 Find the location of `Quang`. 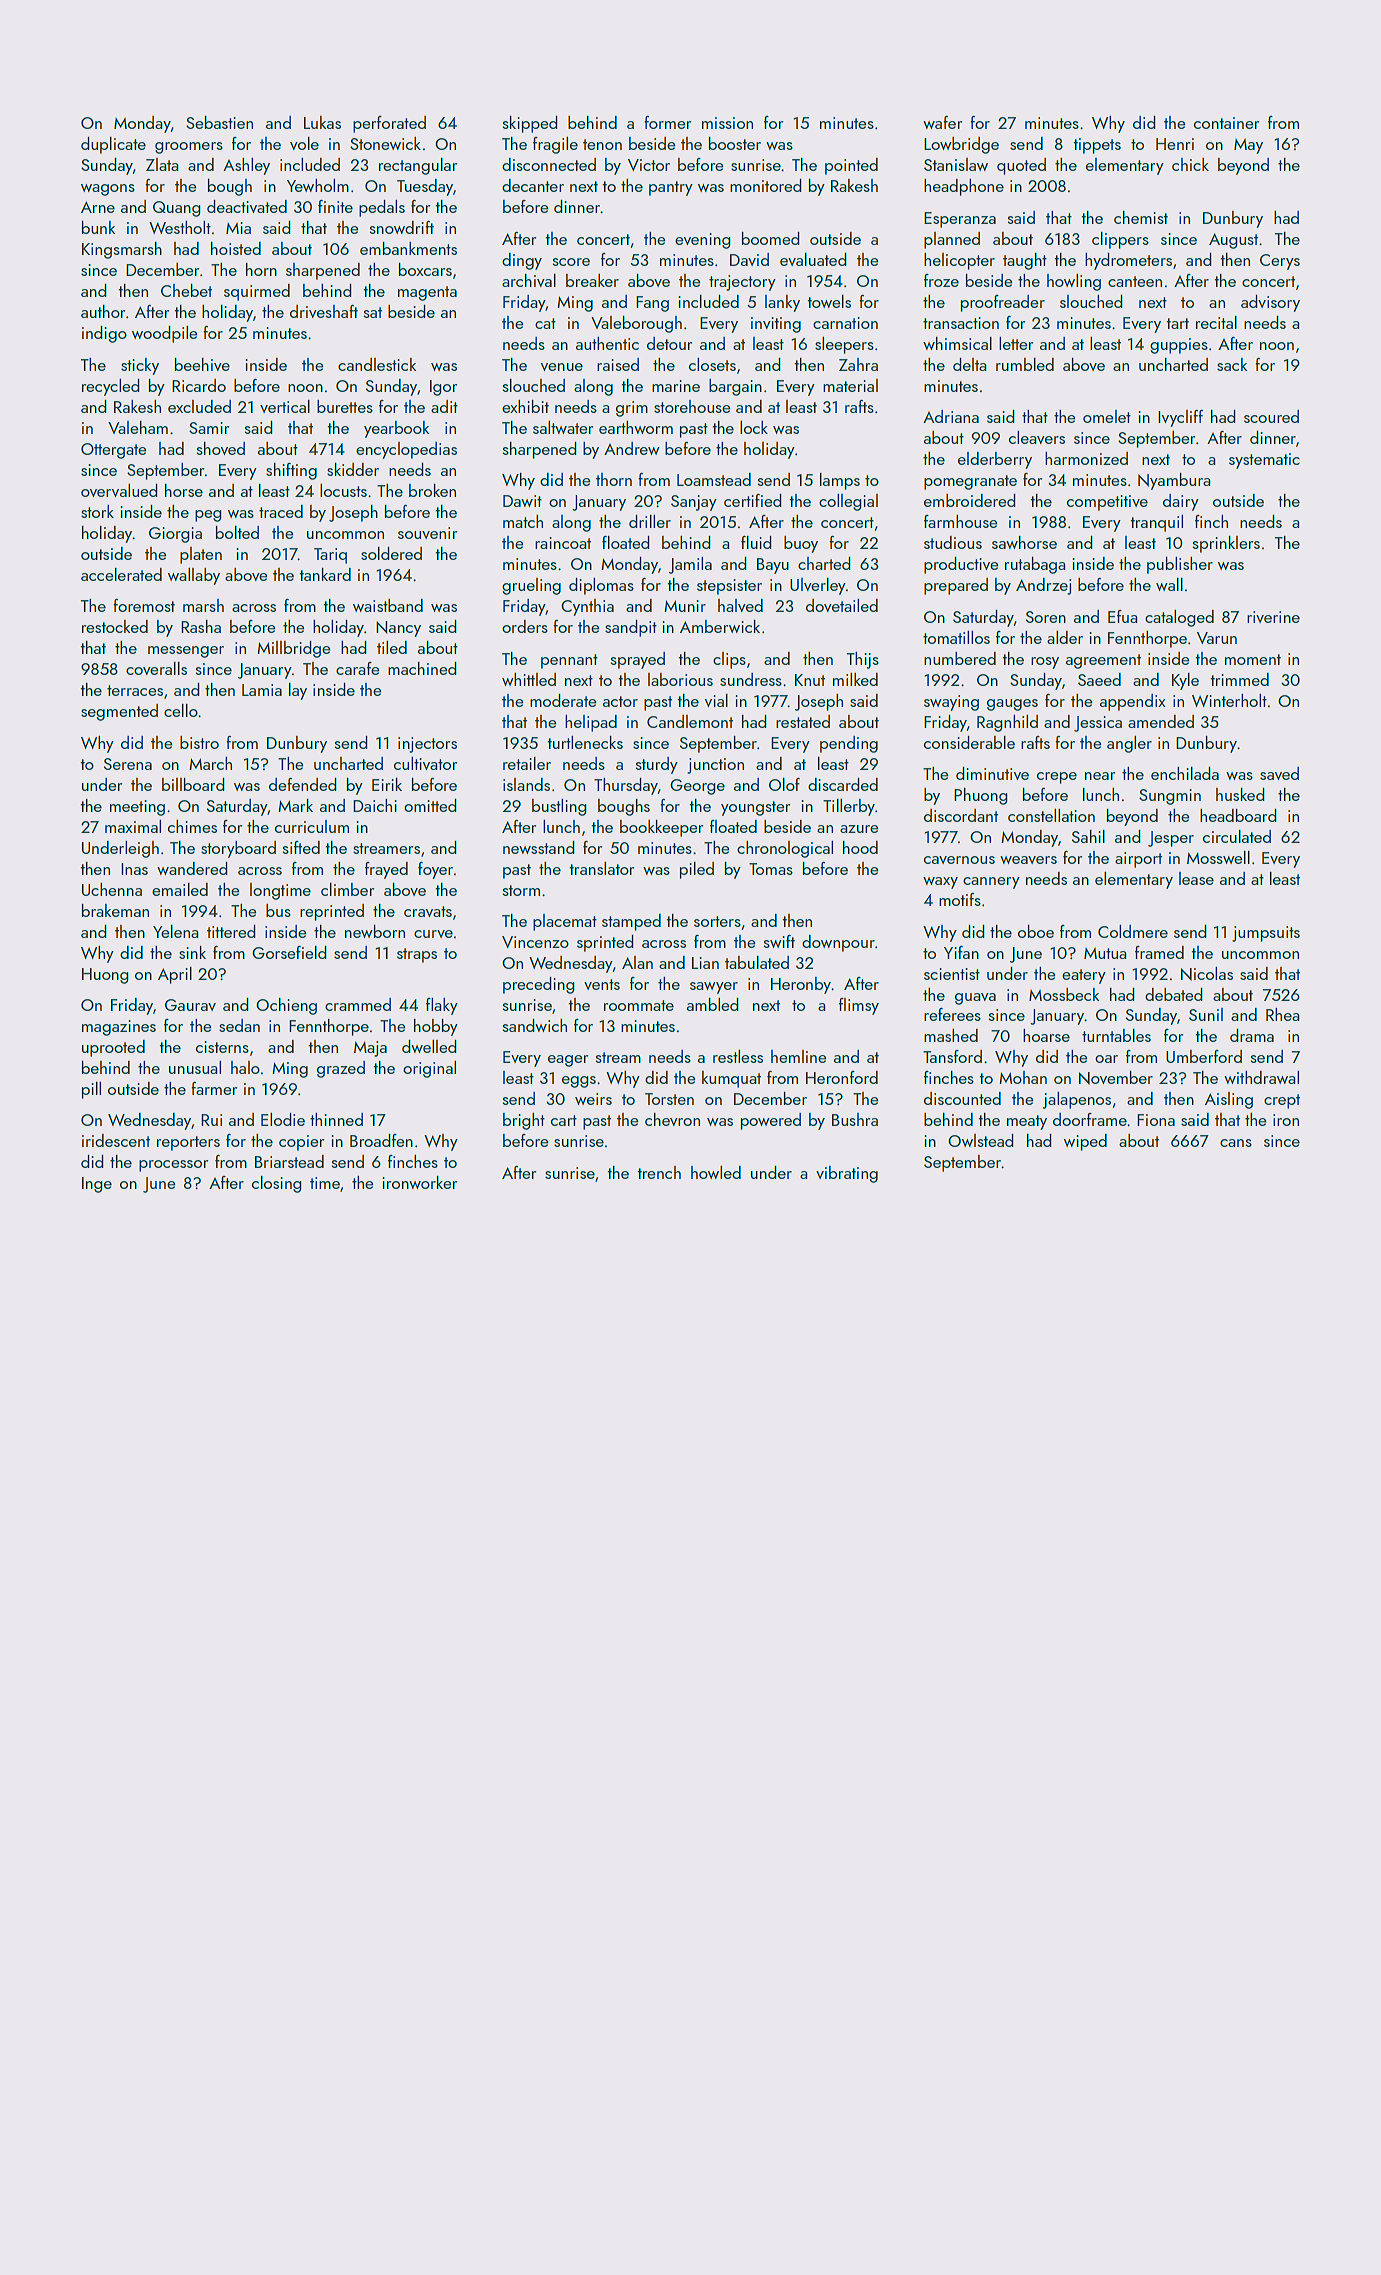

Quang is located at coordinates (177, 209).
